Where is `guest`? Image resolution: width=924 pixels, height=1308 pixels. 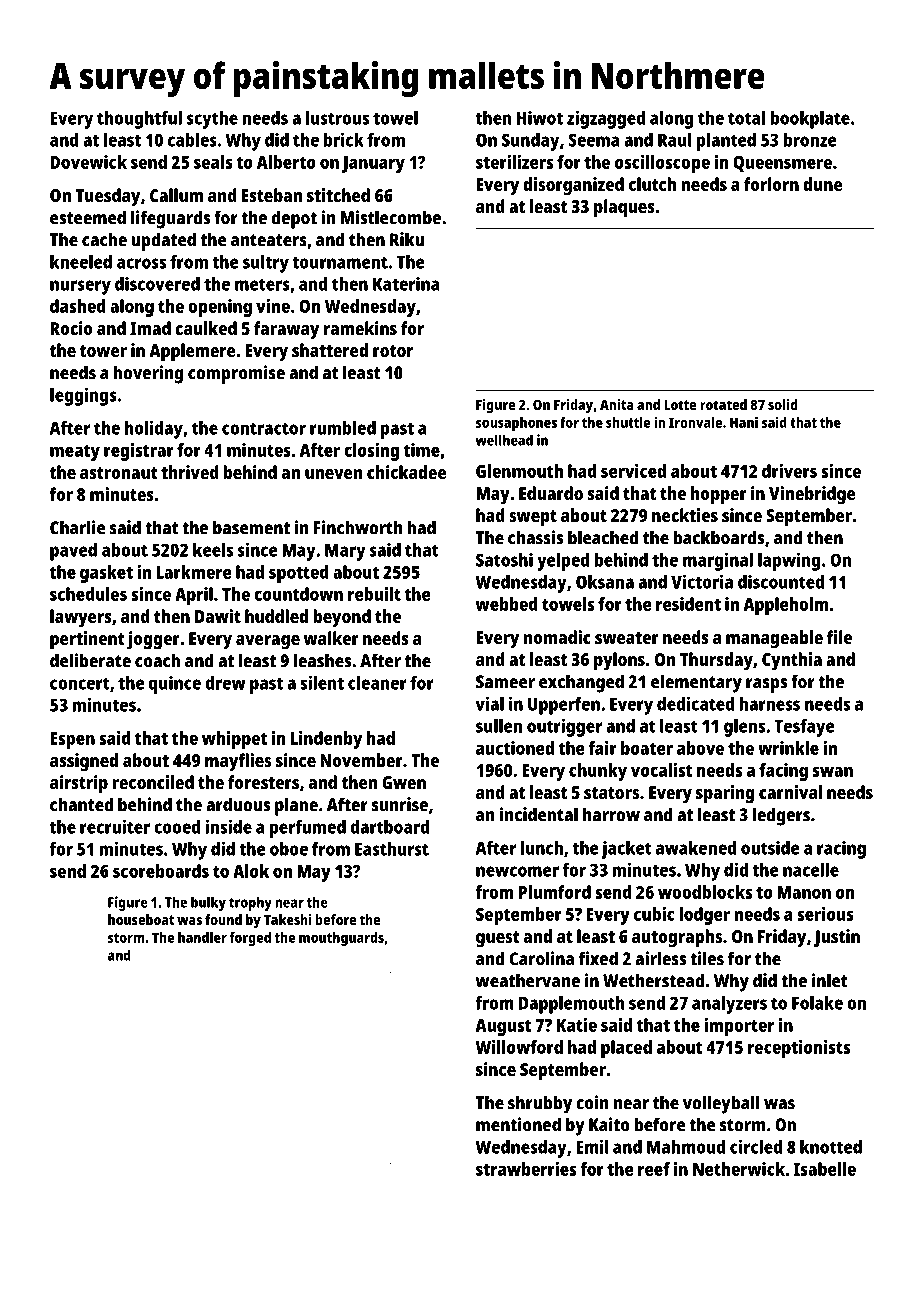
guest is located at coordinates (498, 939).
